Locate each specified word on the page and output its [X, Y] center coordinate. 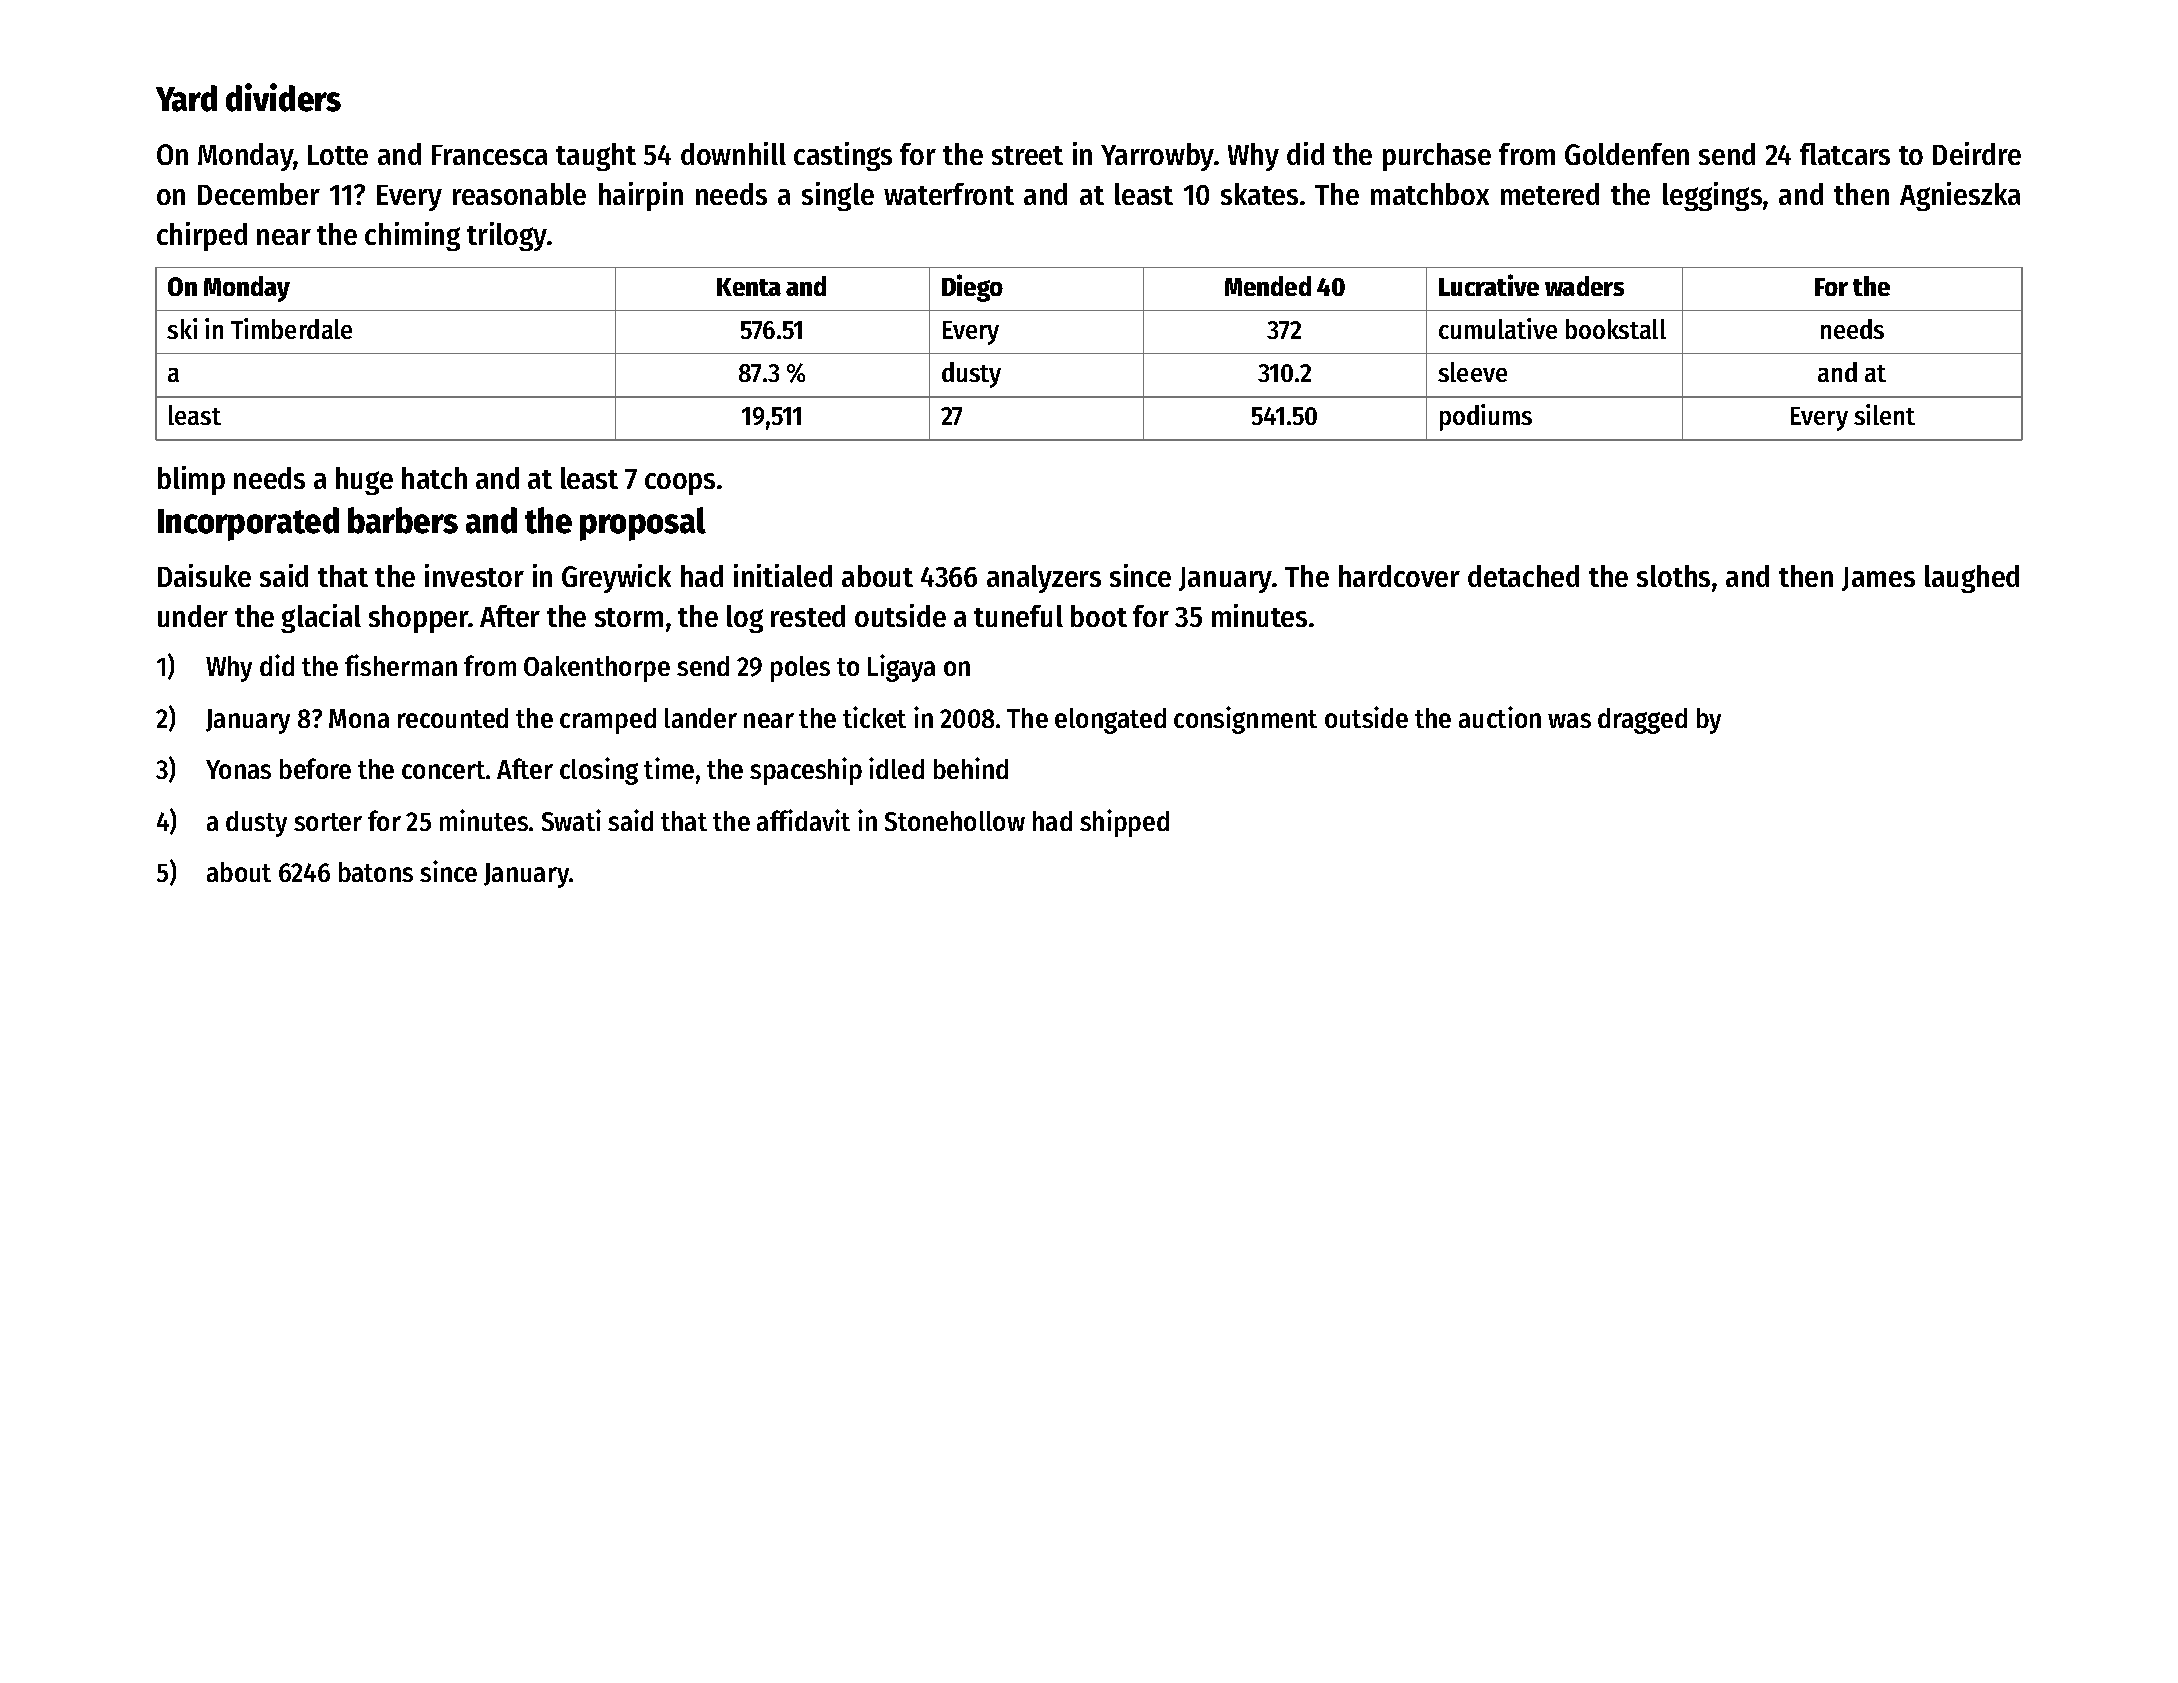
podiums [1486, 417]
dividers [283, 97]
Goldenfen [1627, 154]
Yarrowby [1158, 157]
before [315, 768]
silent [1884, 414]
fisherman [401, 665]
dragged [1642, 721]
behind [971, 768]
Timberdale [291, 328]
